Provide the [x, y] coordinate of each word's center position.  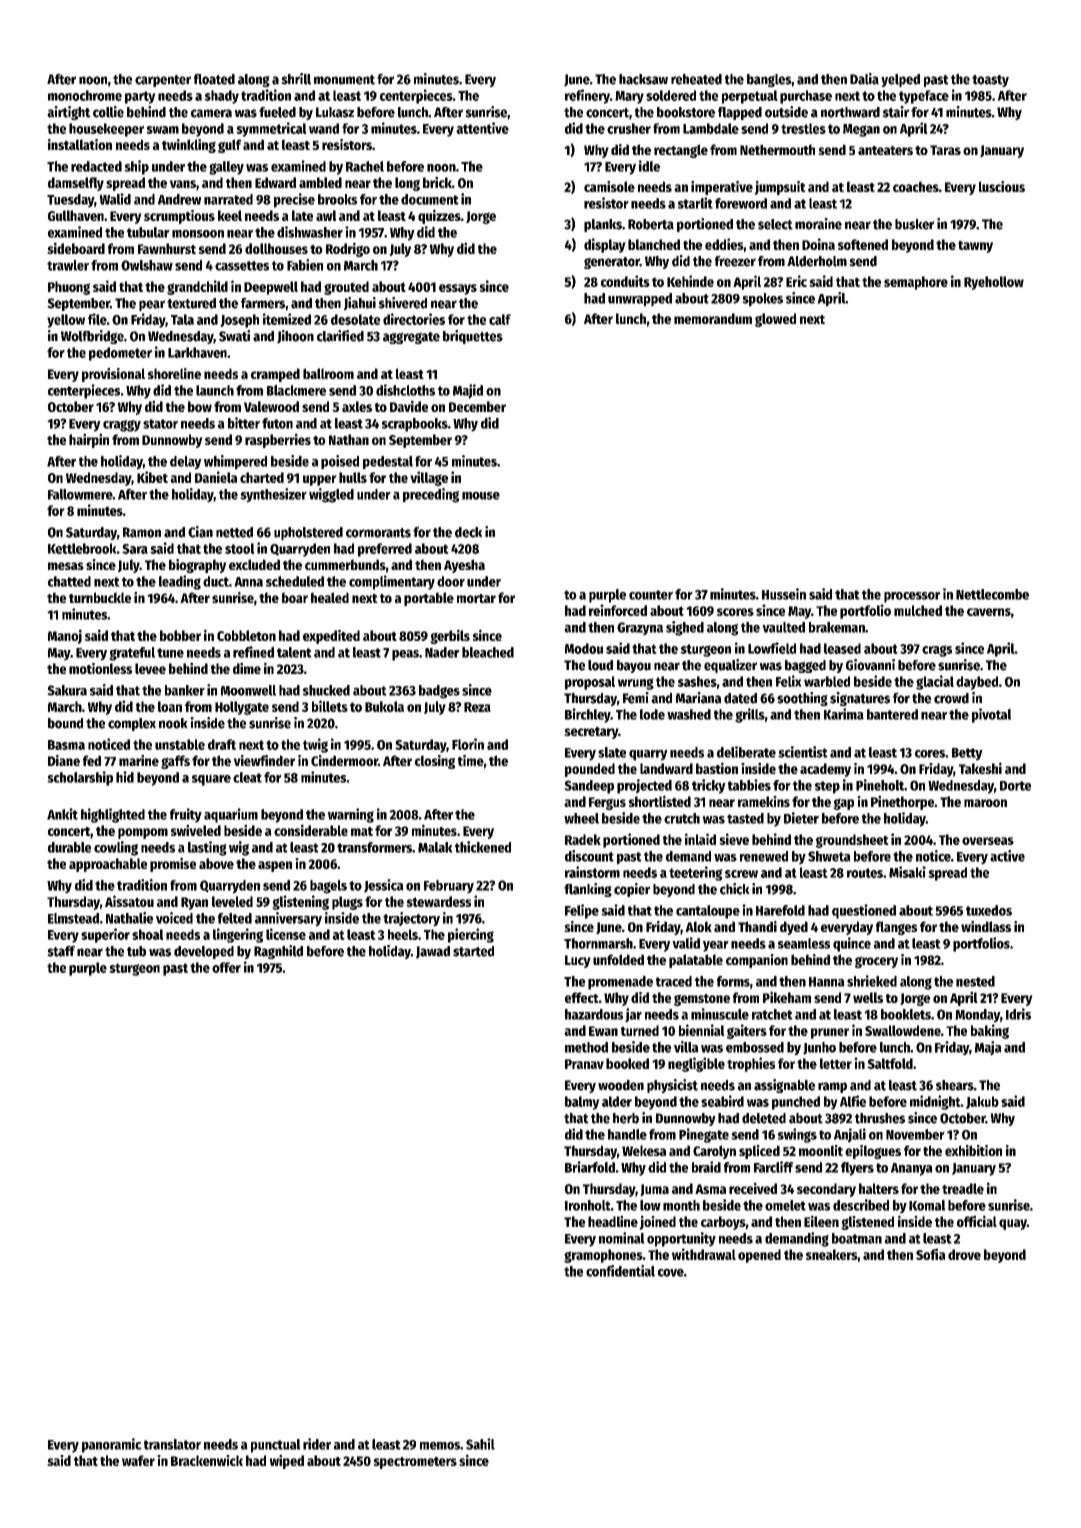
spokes [762, 300]
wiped [287, 1462]
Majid [468, 391]
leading [180, 582]
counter [651, 595]
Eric [796, 281]
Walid [115, 199]
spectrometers [415, 1463]
